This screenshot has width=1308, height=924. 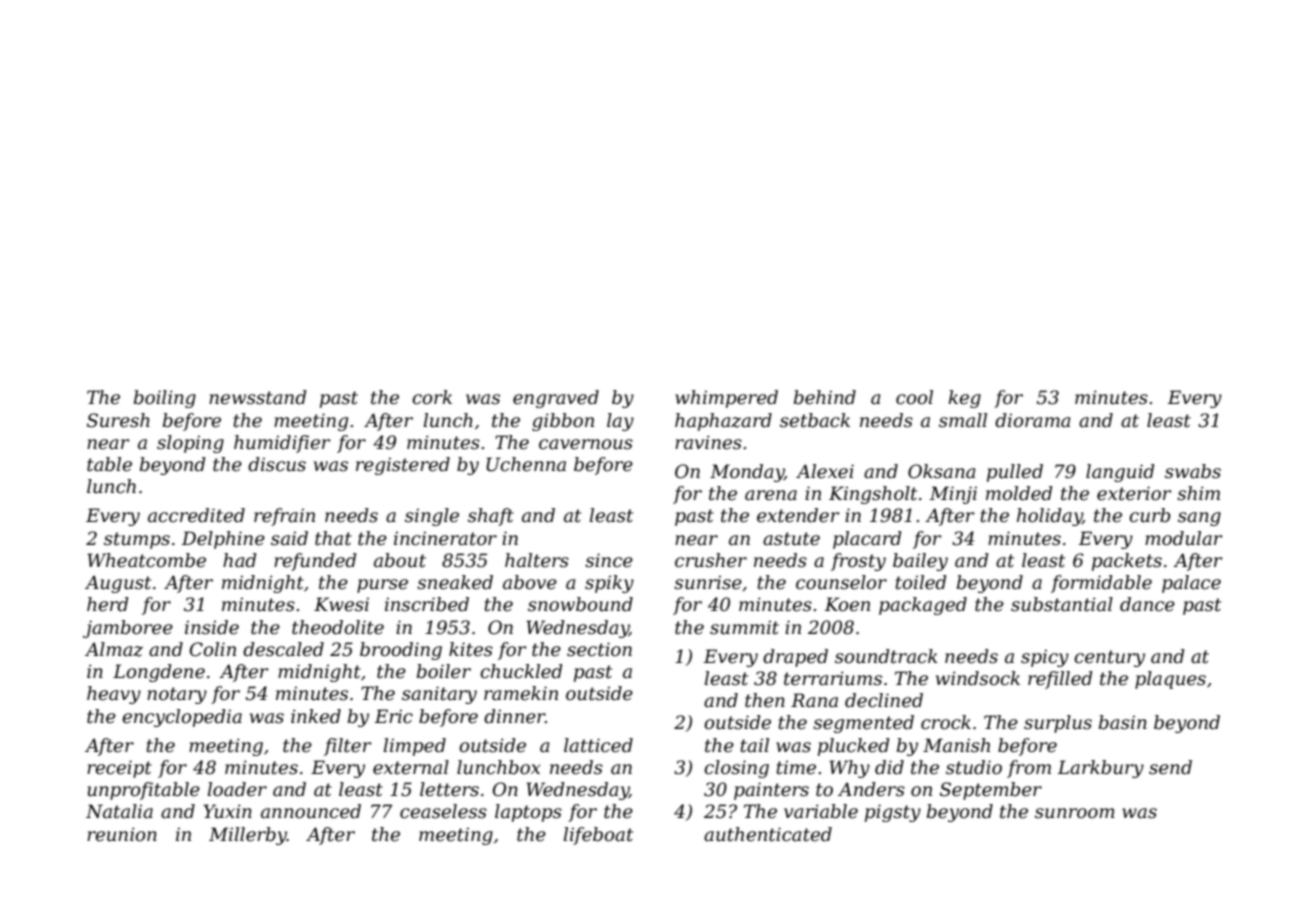 What do you see at coordinates (196, 515) in the screenshot?
I see `accredited` at bounding box center [196, 515].
